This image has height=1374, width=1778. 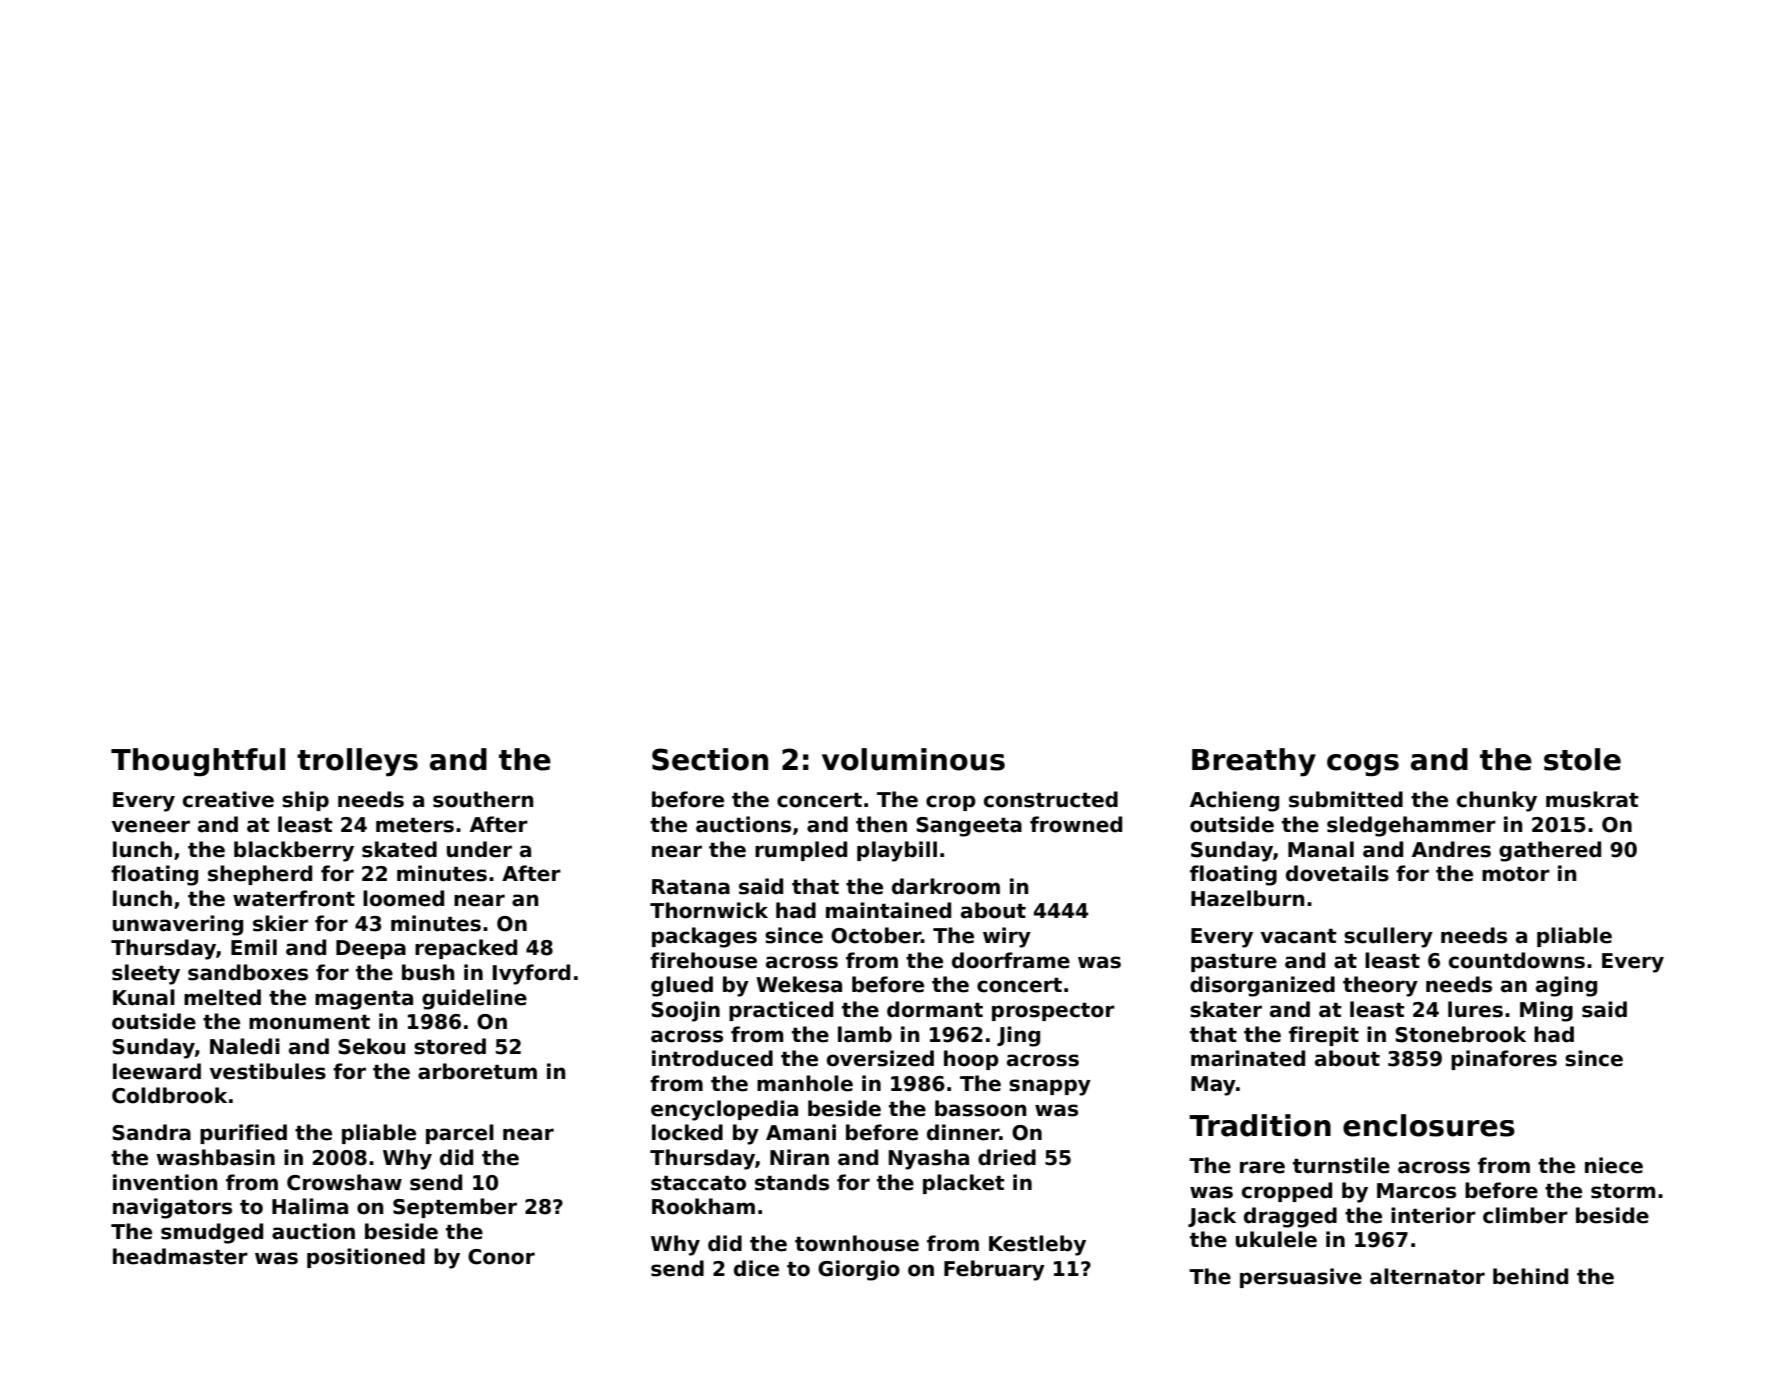 I want to click on waterfront, so click(x=294, y=898).
